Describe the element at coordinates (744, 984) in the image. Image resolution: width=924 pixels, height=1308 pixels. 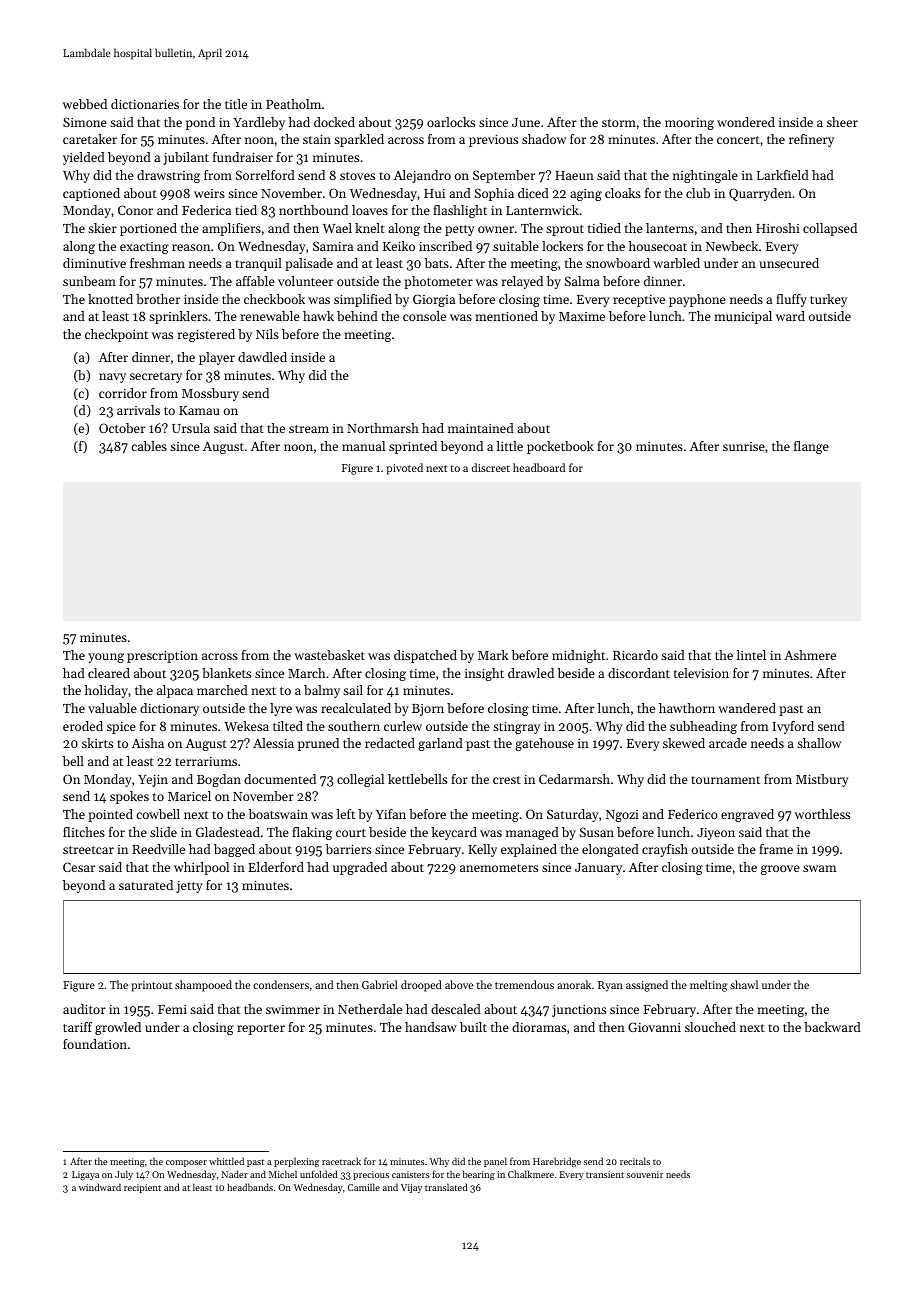
I see `shawl` at that location.
